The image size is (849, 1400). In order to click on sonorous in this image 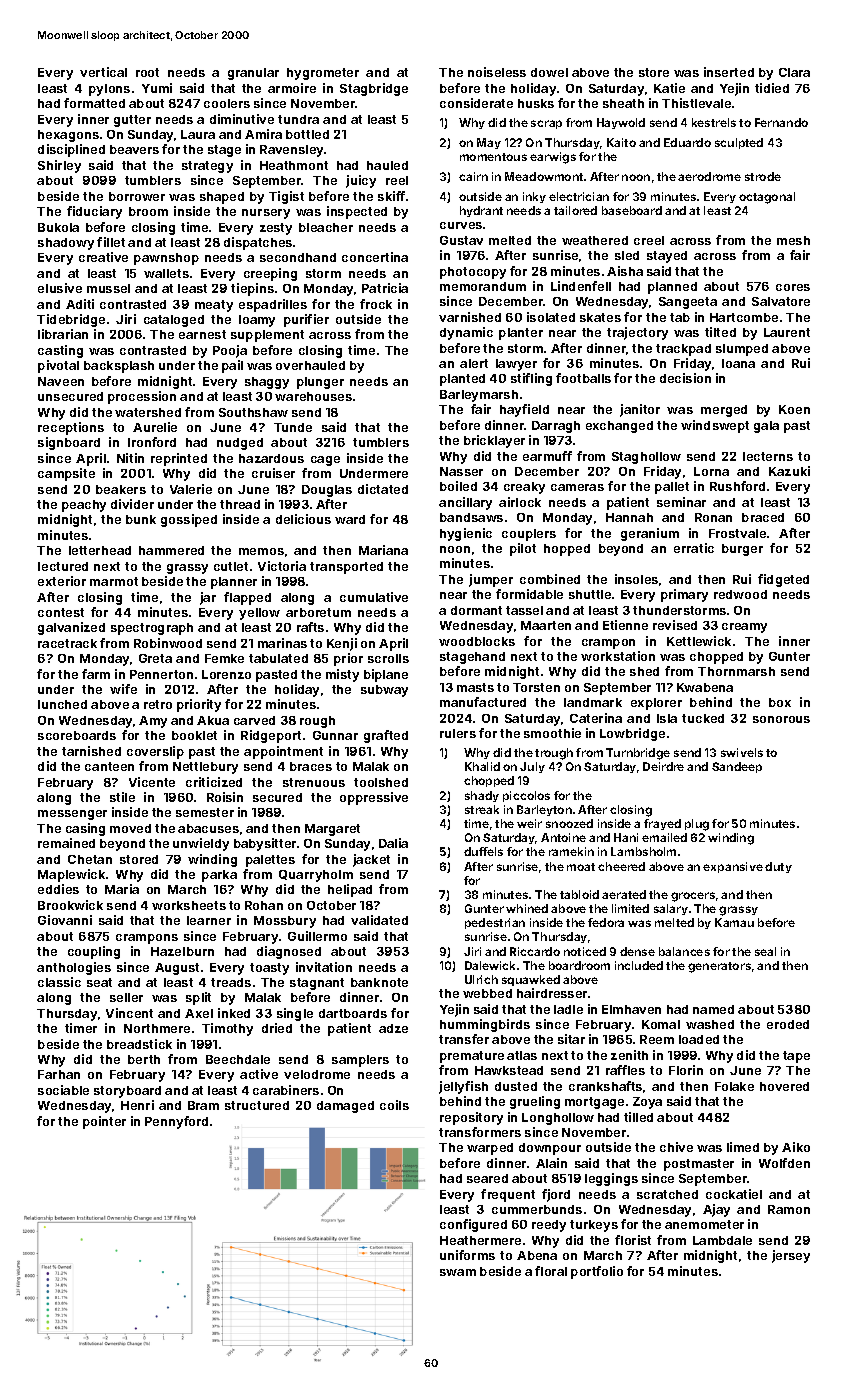, I will do `click(781, 719)`.
